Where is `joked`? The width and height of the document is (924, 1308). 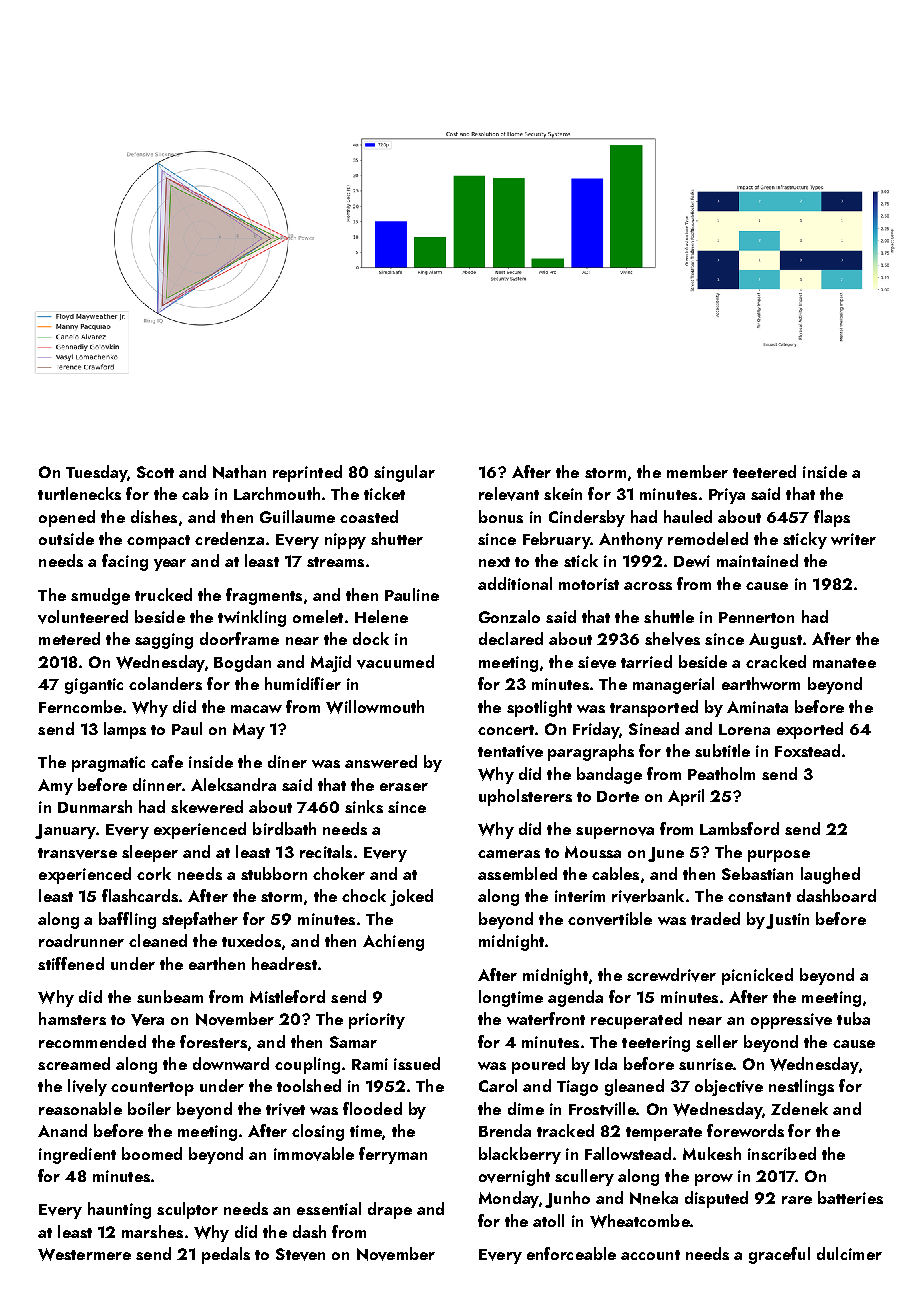
joked is located at coordinates (411, 897).
